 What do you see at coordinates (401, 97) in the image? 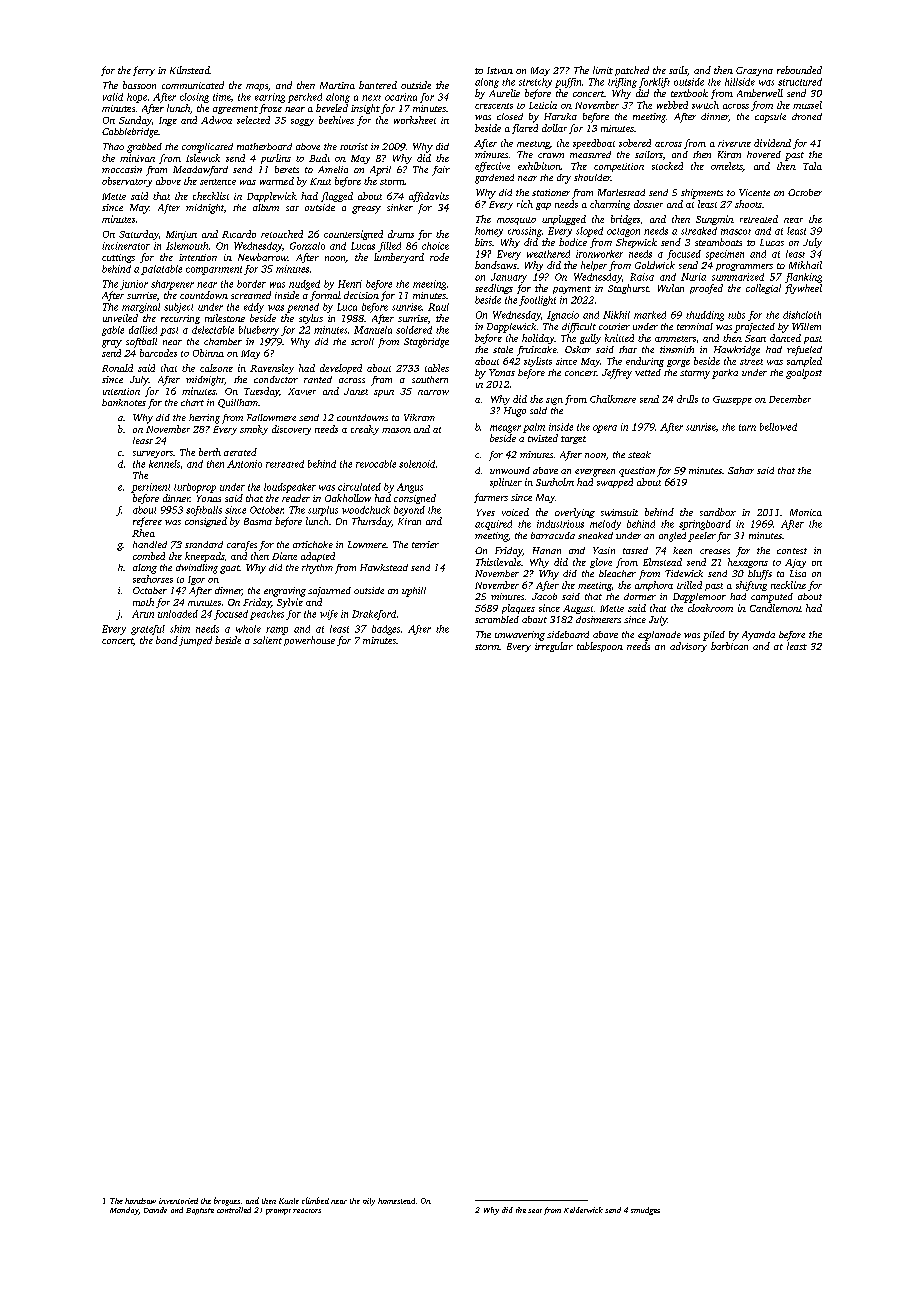
I see `ocarina` at bounding box center [401, 97].
